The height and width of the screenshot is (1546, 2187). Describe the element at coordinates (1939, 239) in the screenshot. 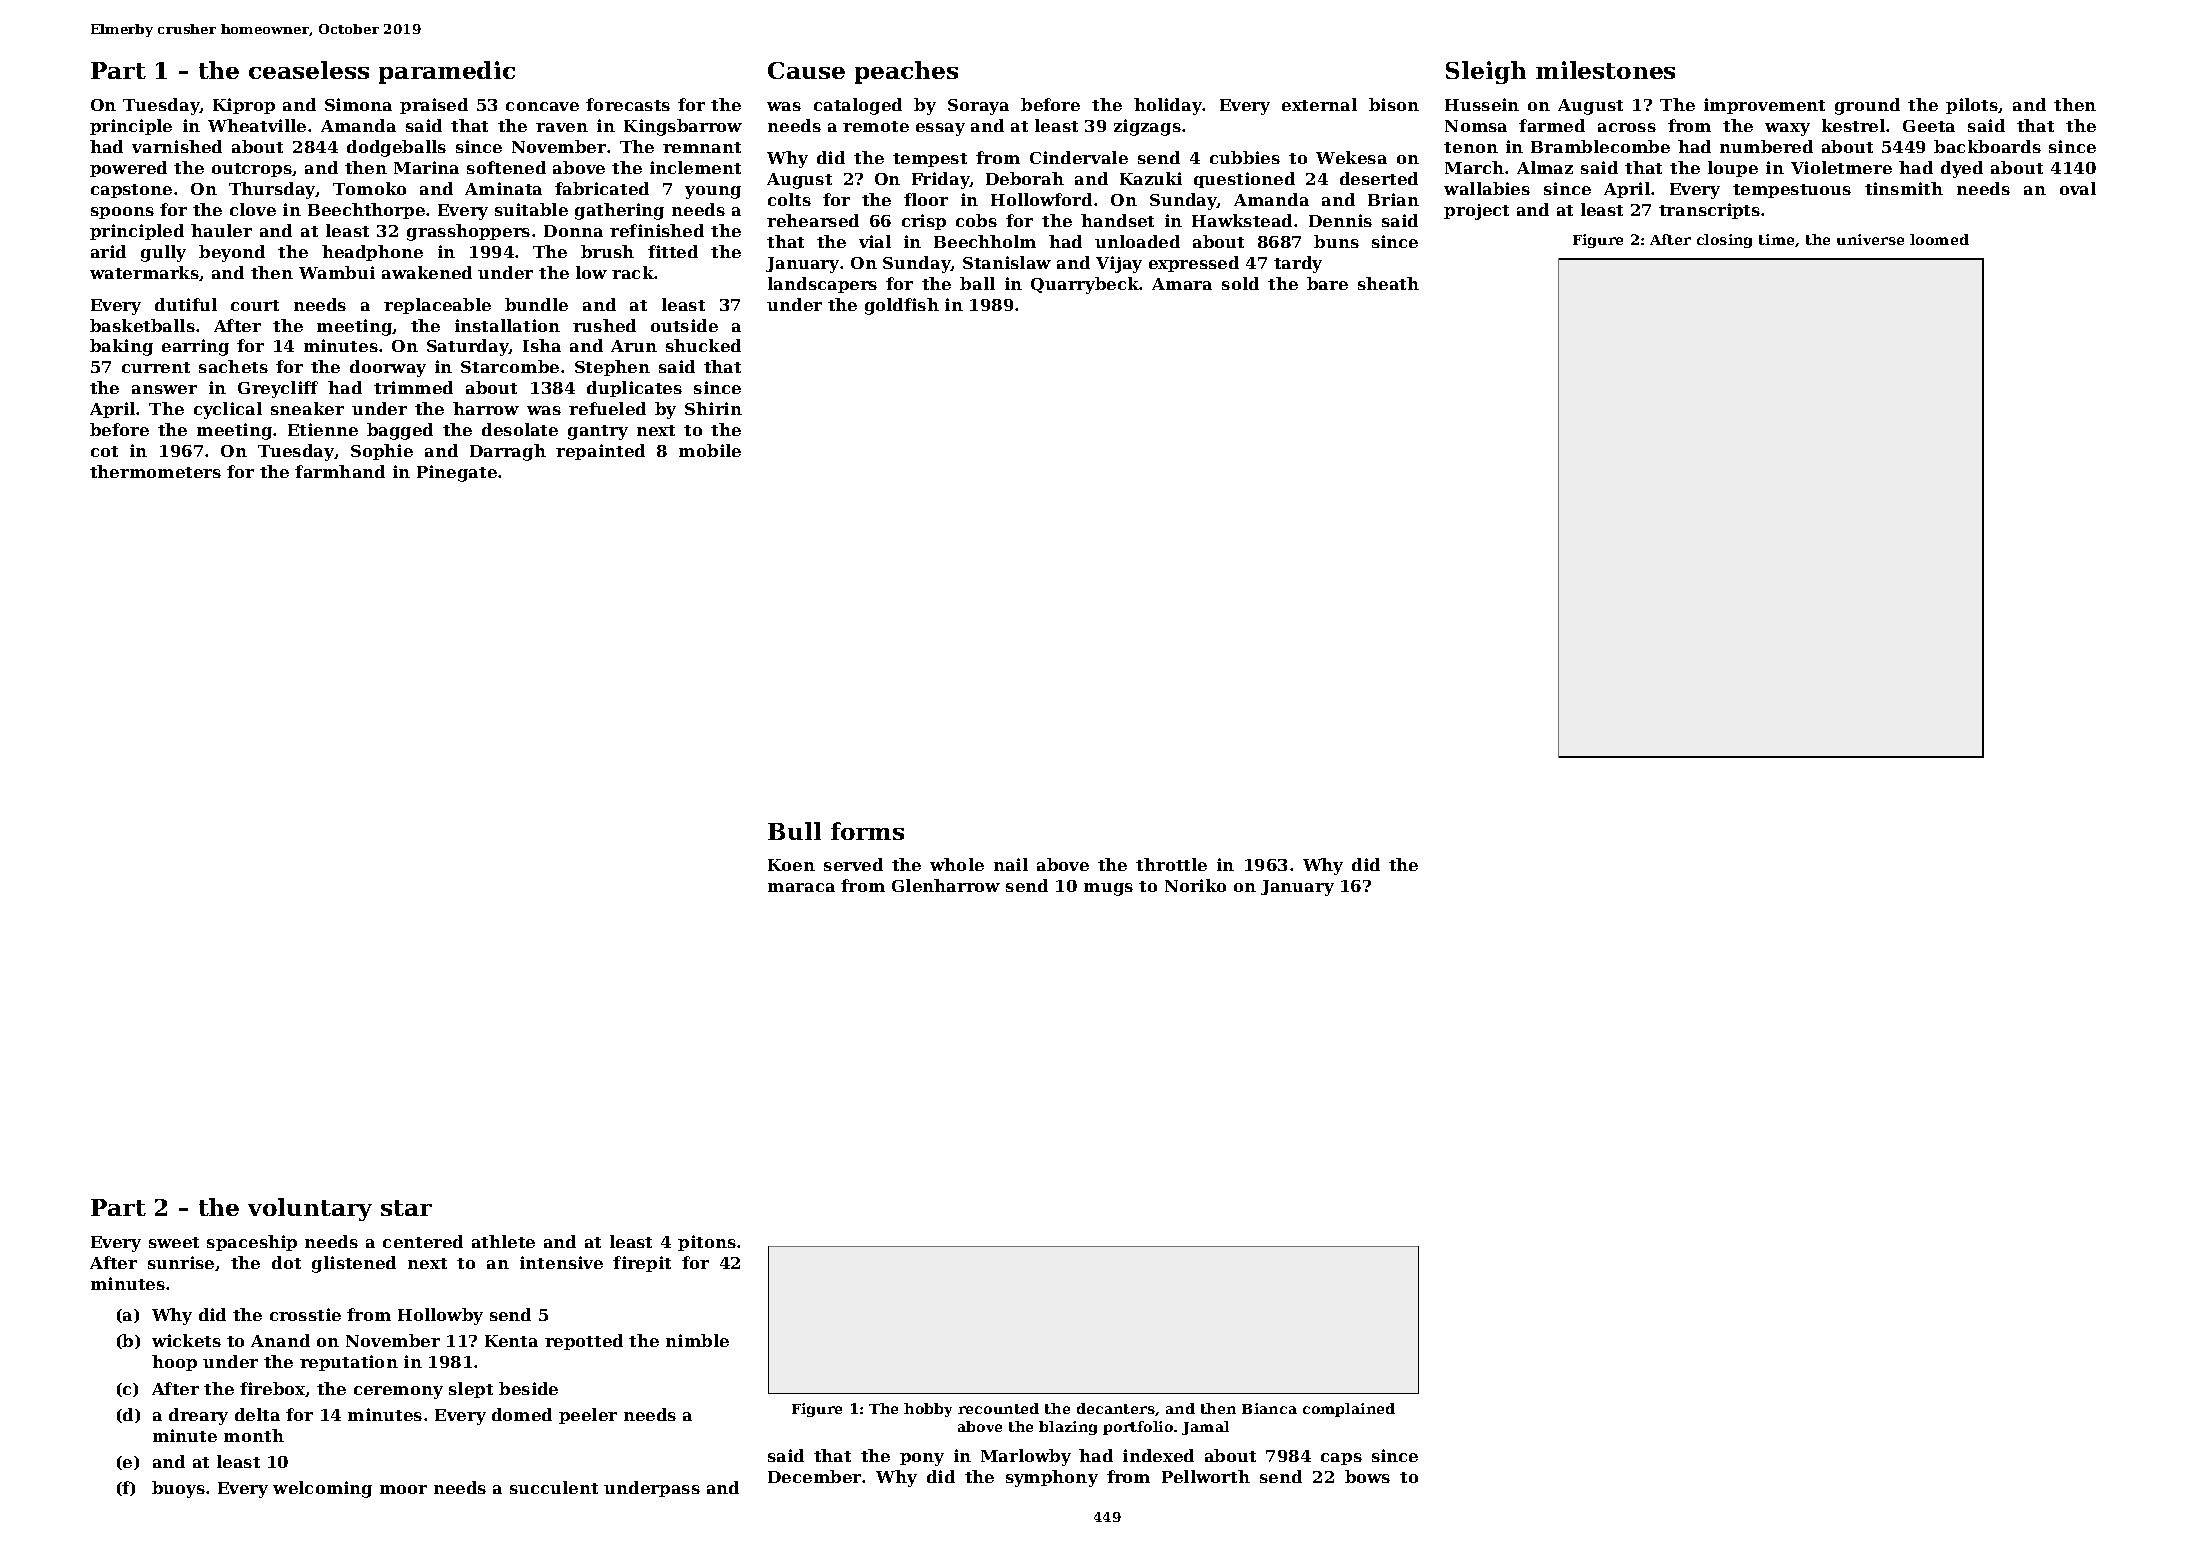

I see `loomed` at that location.
